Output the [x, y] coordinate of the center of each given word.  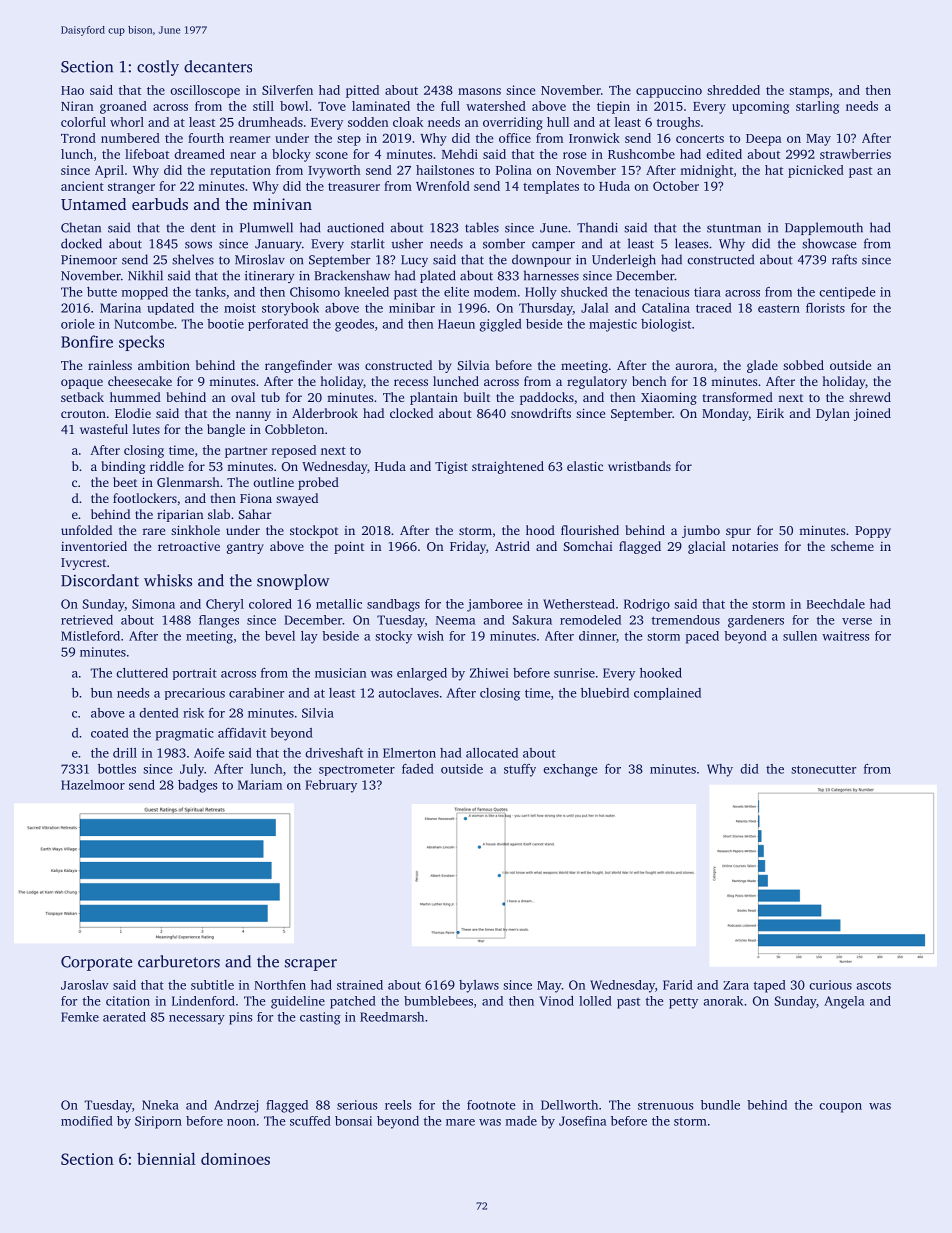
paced [702, 637]
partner [246, 452]
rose [574, 155]
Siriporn [158, 1122]
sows [198, 245]
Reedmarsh [392, 1017]
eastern [779, 308]
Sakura [532, 620]
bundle [720, 1105]
